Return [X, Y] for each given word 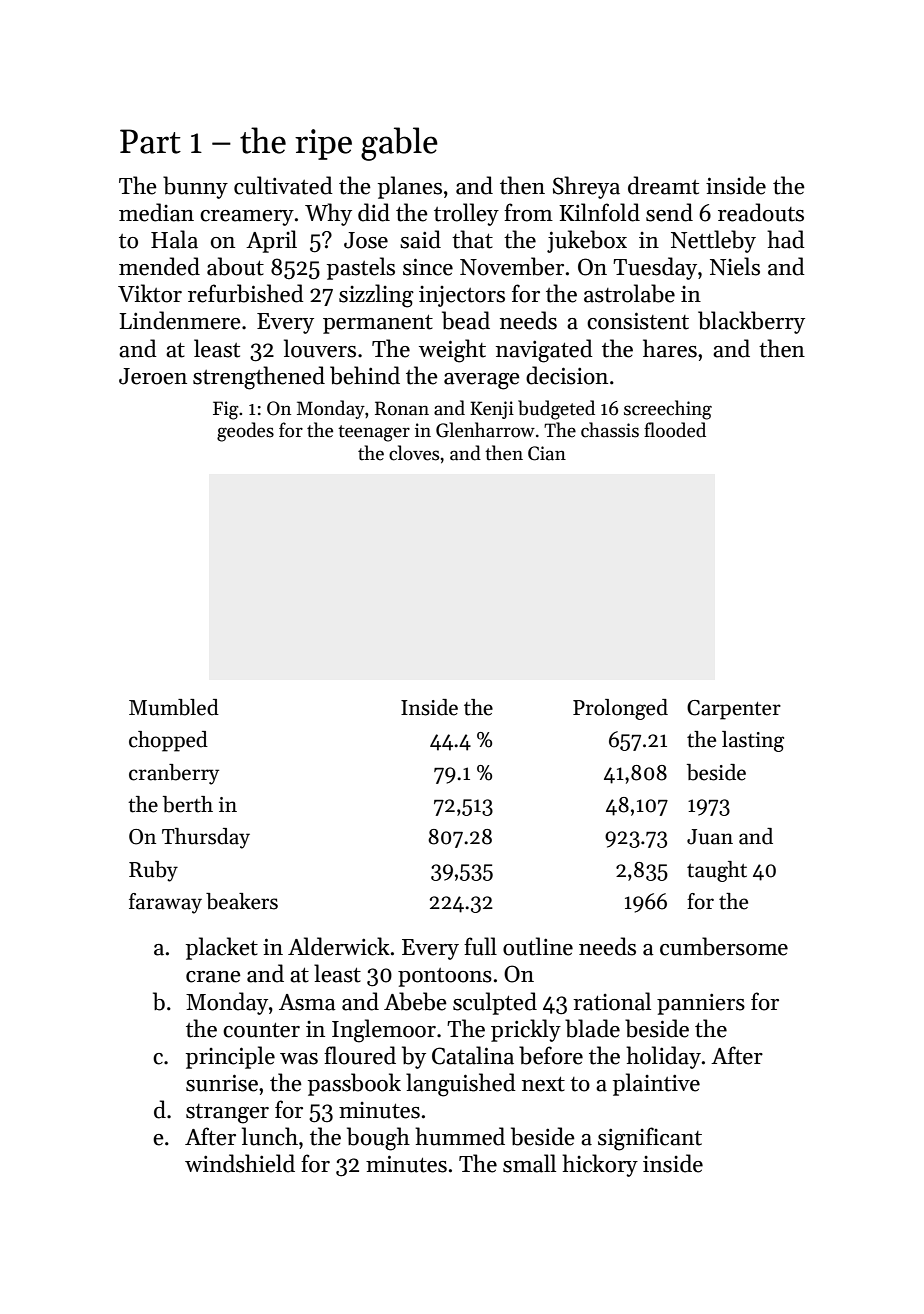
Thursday [206, 838]
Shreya [586, 187]
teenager [374, 433]
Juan [710, 837]
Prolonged [620, 709]
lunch [270, 1136]
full [480, 946]
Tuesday [655, 268]
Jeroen [153, 376]
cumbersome [724, 946]
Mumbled [174, 707]
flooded [675, 430]
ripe [323, 144]
